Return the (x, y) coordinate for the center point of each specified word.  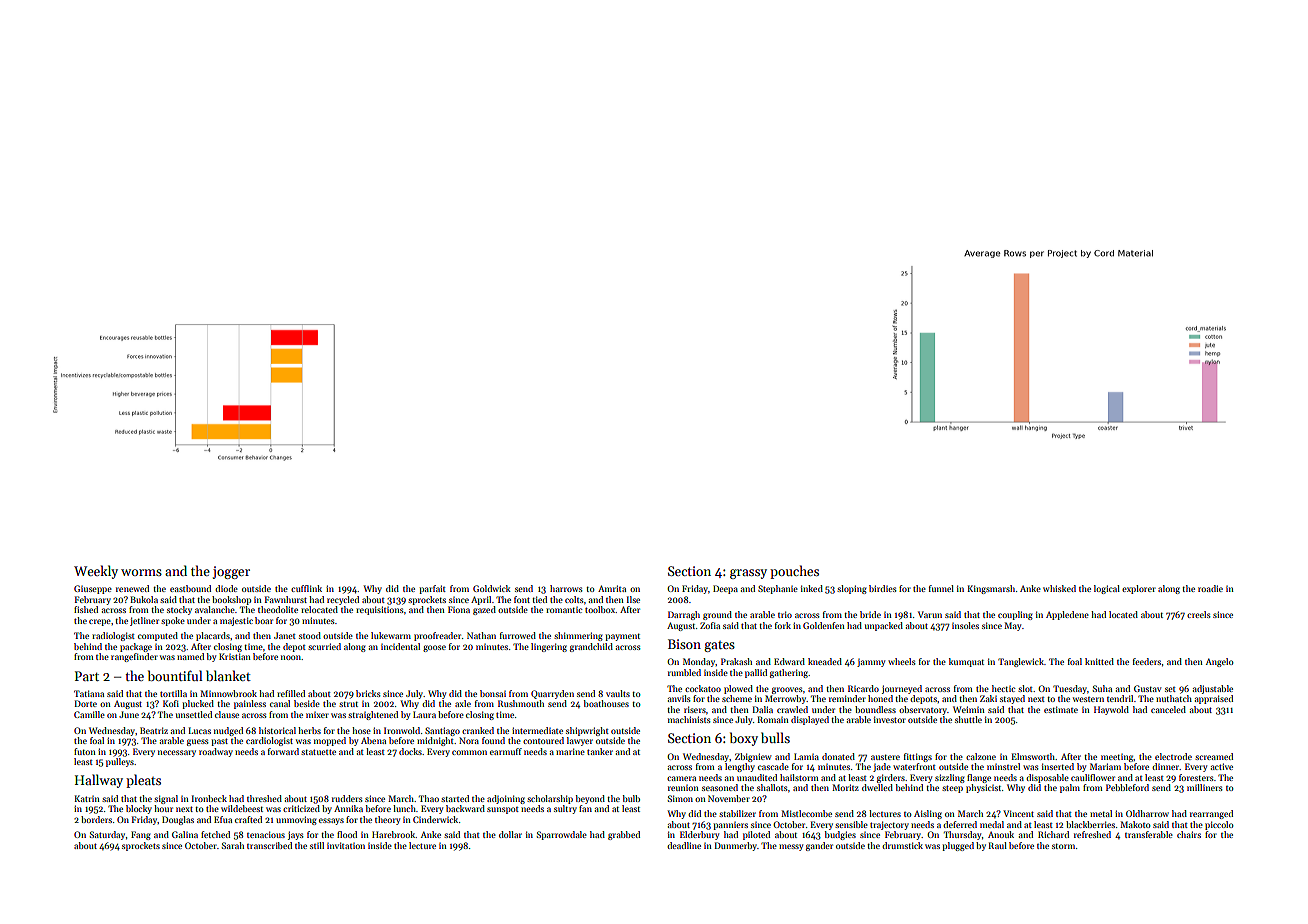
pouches (794, 572)
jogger (231, 572)
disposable (1047, 778)
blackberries (1090, 824)
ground (717, 615)
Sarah (233, 845)
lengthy (740, 767)
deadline (684, 845)
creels (1199, 614)
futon (85, 751)
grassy (748, 574)
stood (310, 635)
